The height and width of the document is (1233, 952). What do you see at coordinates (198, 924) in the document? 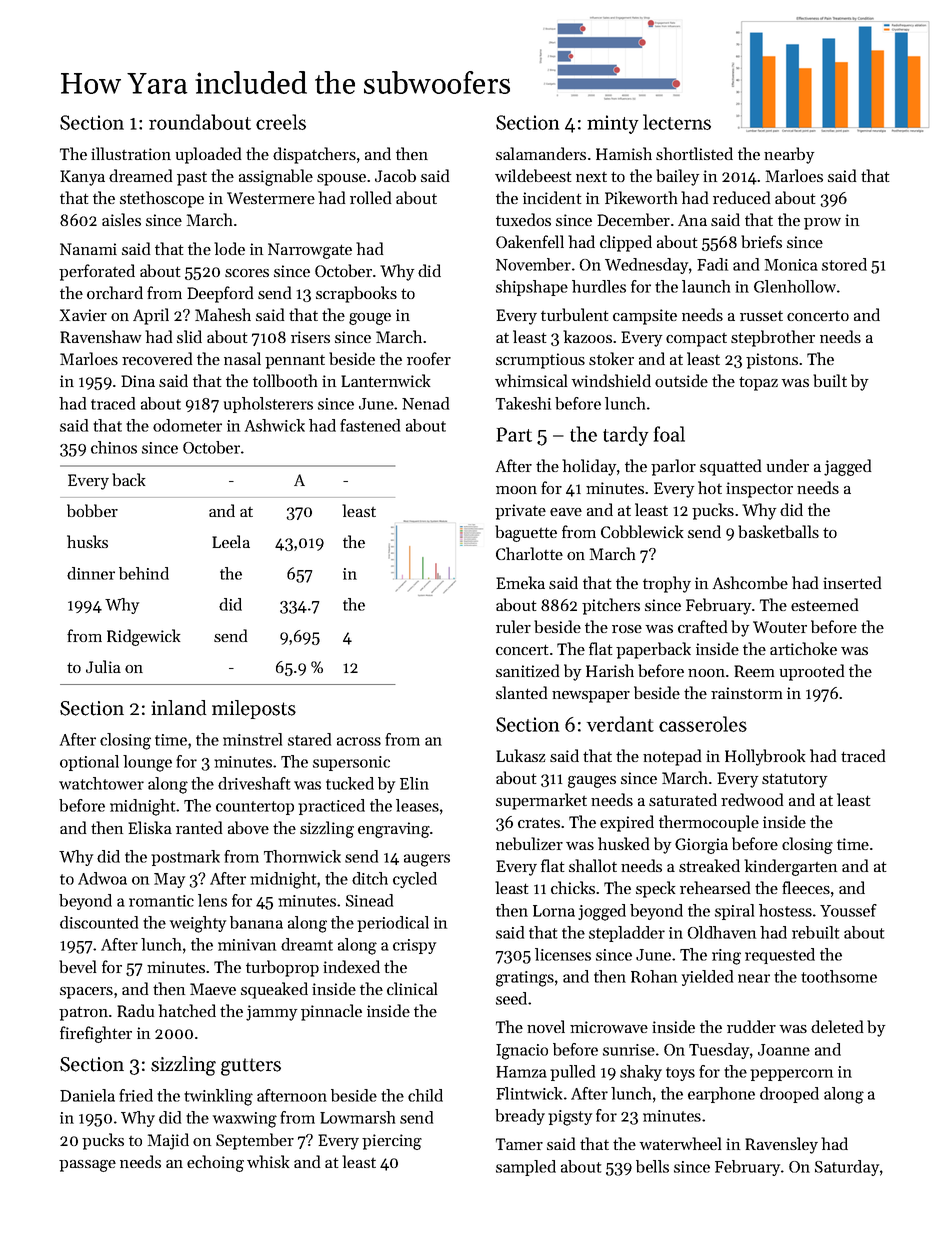
I see `weighty` at bounding box center [198, 924].
